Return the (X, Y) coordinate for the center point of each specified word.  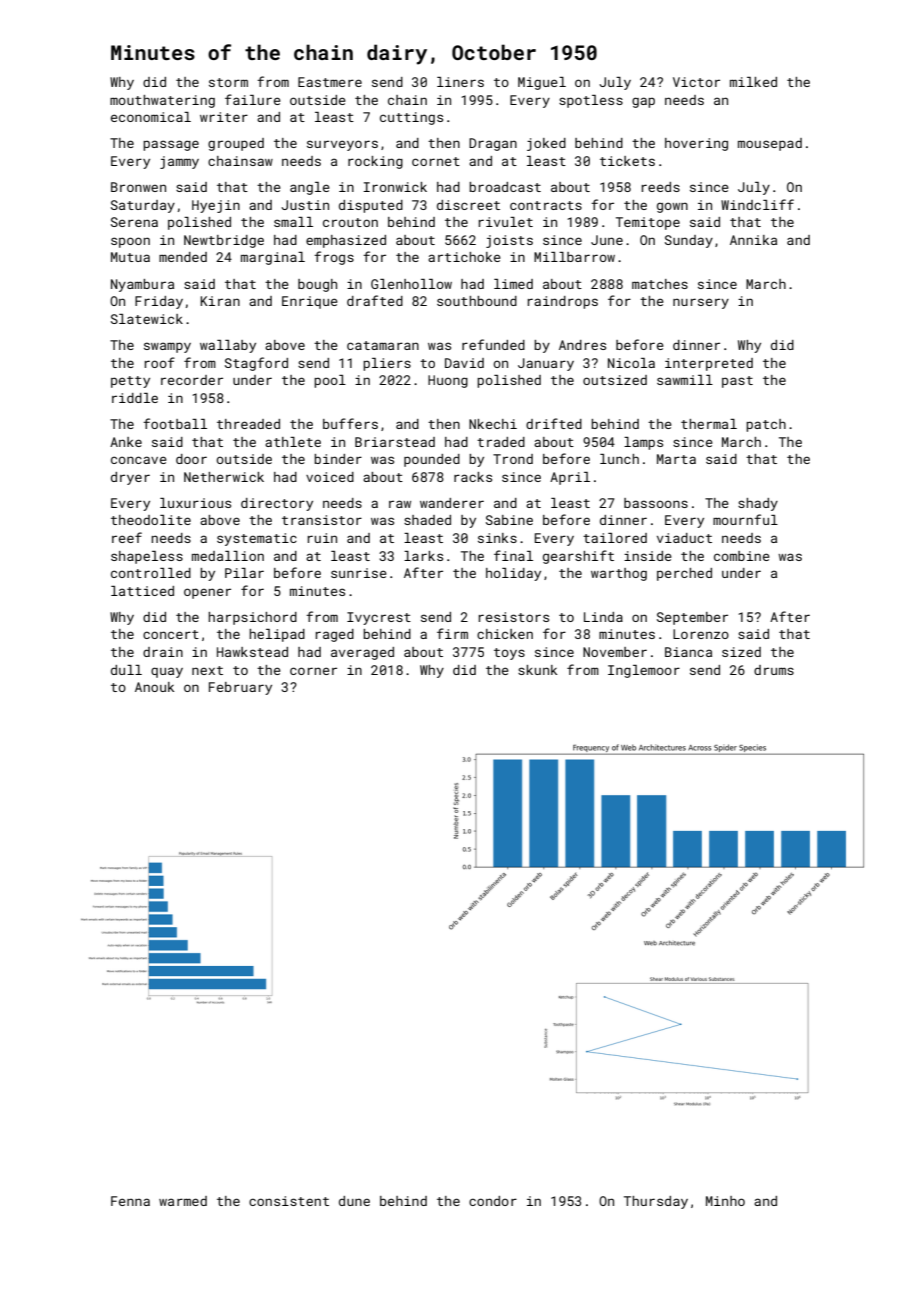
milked (753, 82)
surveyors (342, 145)
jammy (179, 162)
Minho (725, 1201)
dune (354, 1201)
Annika (753, 240)
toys (509, 654)
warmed (183, 1201)
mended (183, 257)
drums (774, 670)
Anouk (154, 687)
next (207, 670)
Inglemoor (644, 671)
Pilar (244, 573)
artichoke (464, 257)
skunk (537, 670)
